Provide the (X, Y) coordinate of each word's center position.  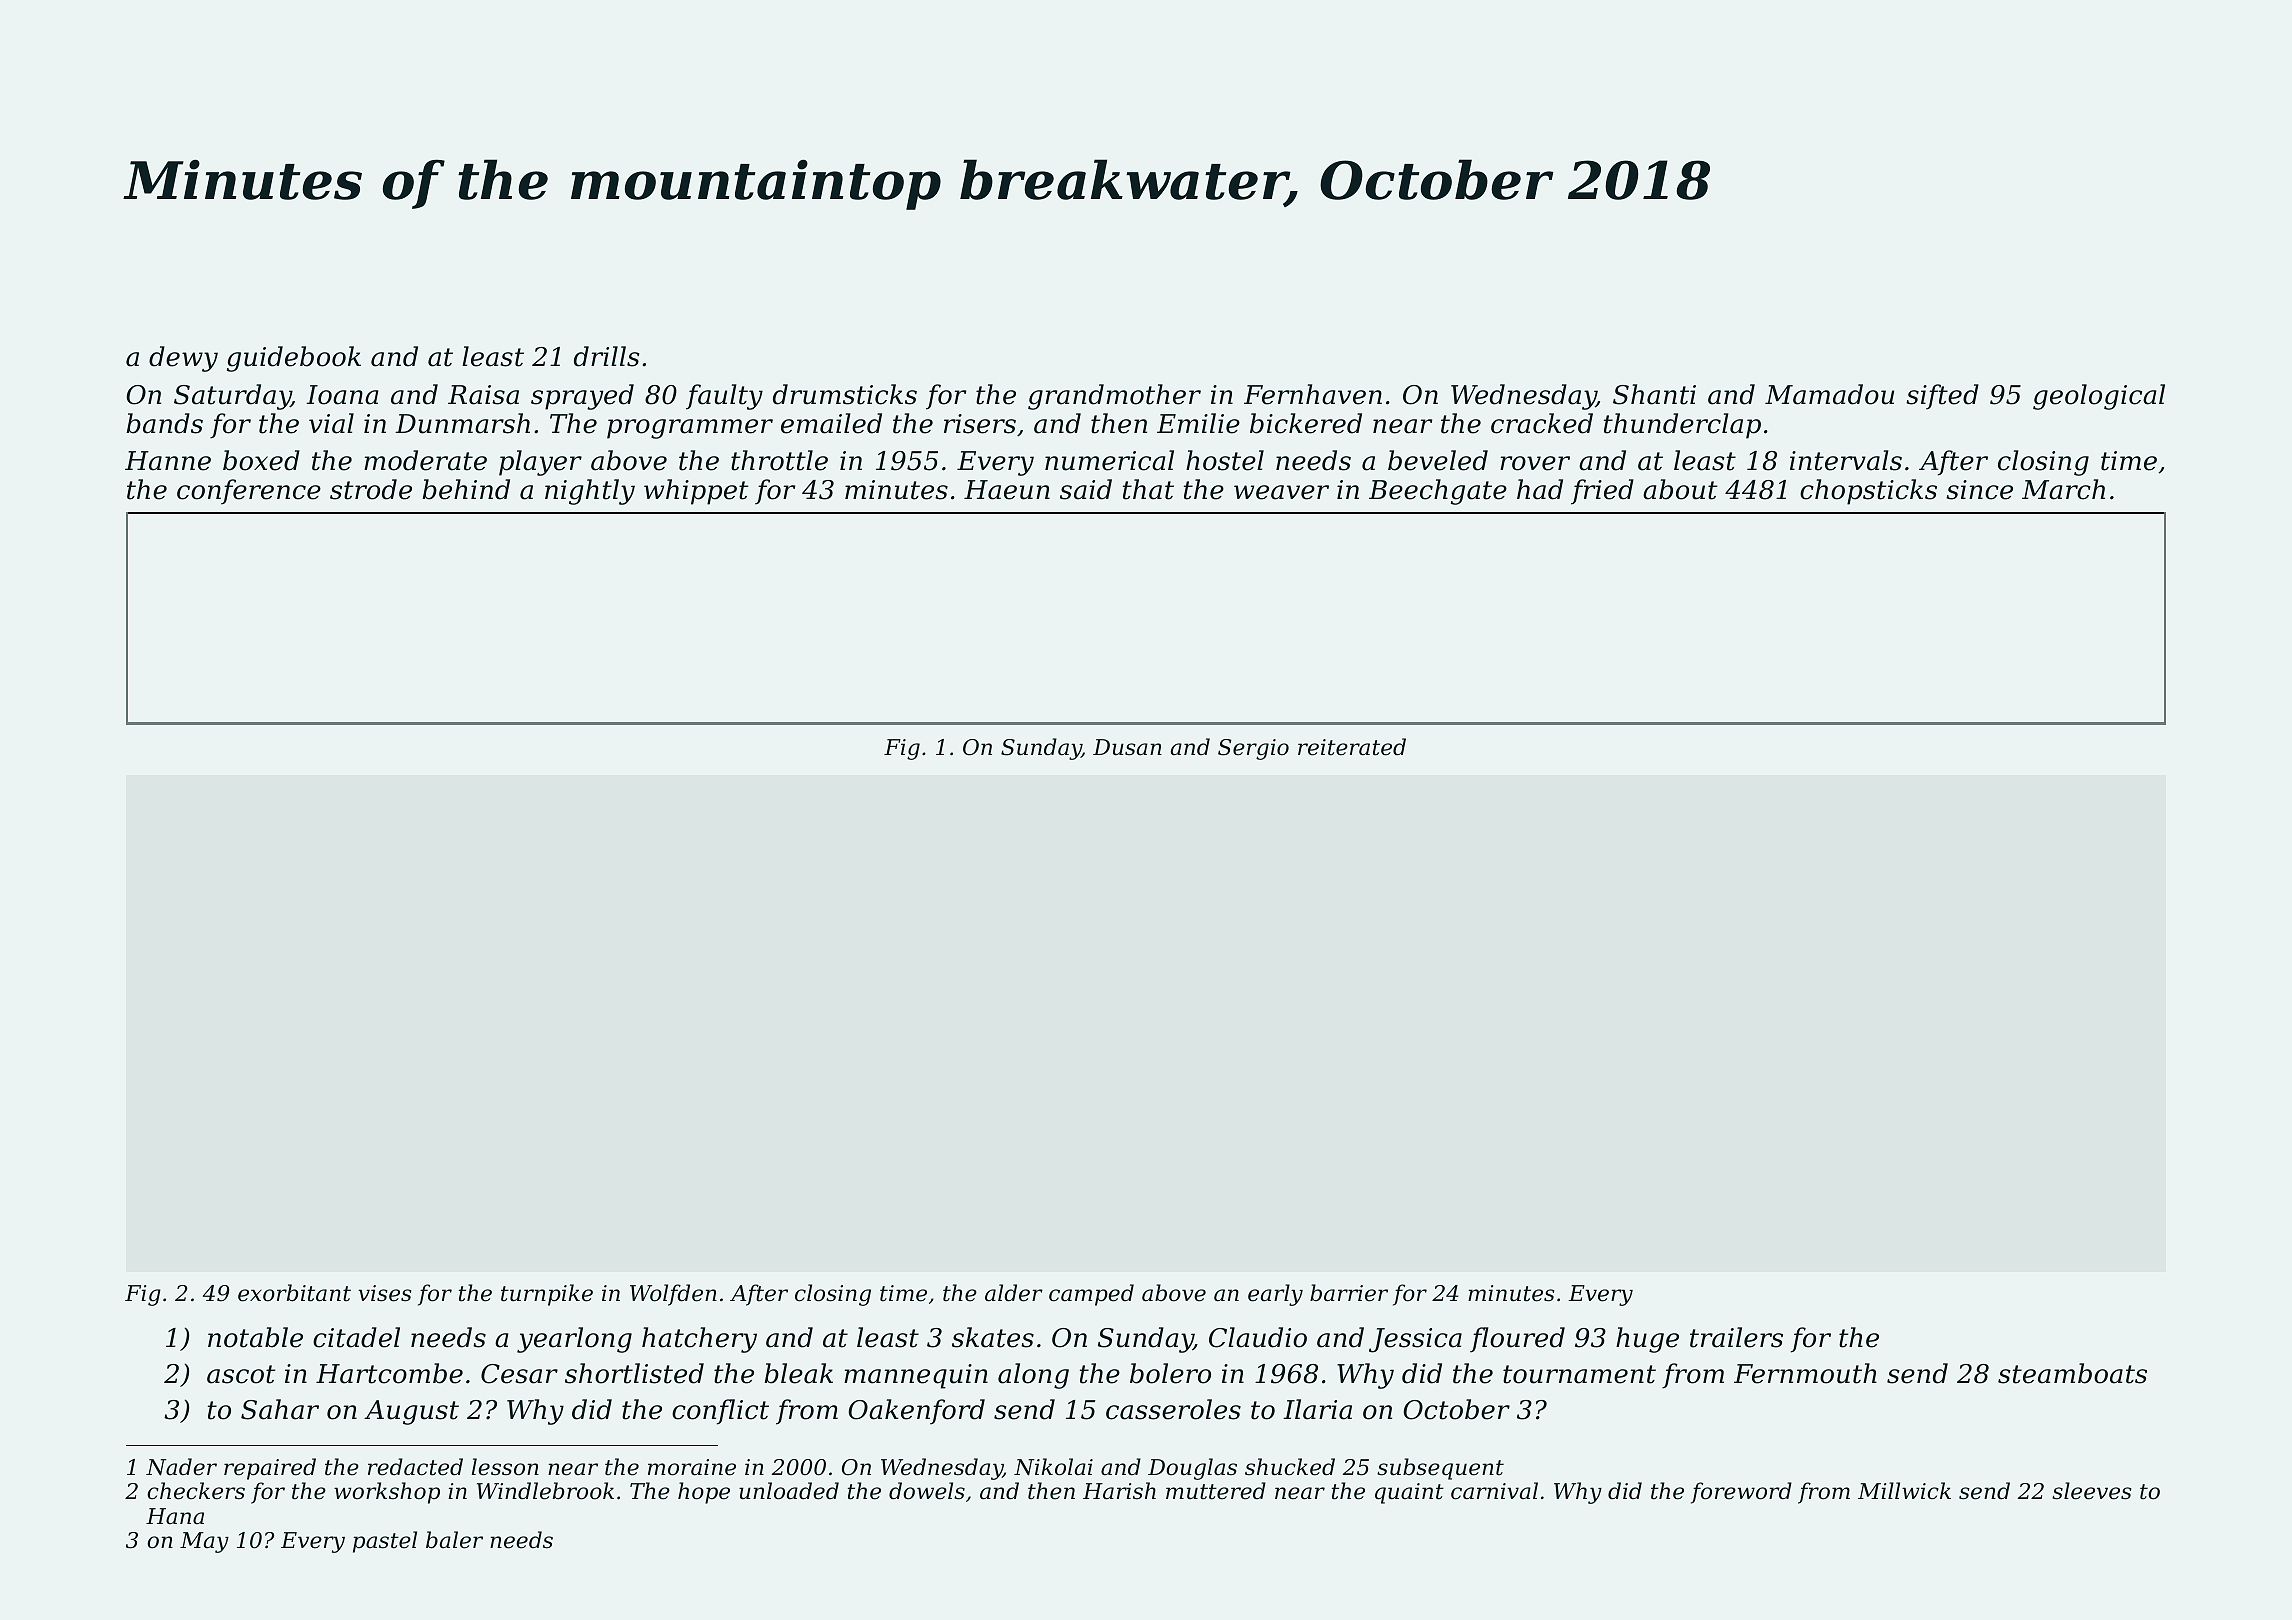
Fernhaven (1313, 394)
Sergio (1253, 749)
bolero (1170, 1373)
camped (1091, 1295)
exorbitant (294, 1293)
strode (371, 489)
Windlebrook (545, 1491)
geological (2099, 397)
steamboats (2072, 1373)
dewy (183, 359)
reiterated (1352, 747)
